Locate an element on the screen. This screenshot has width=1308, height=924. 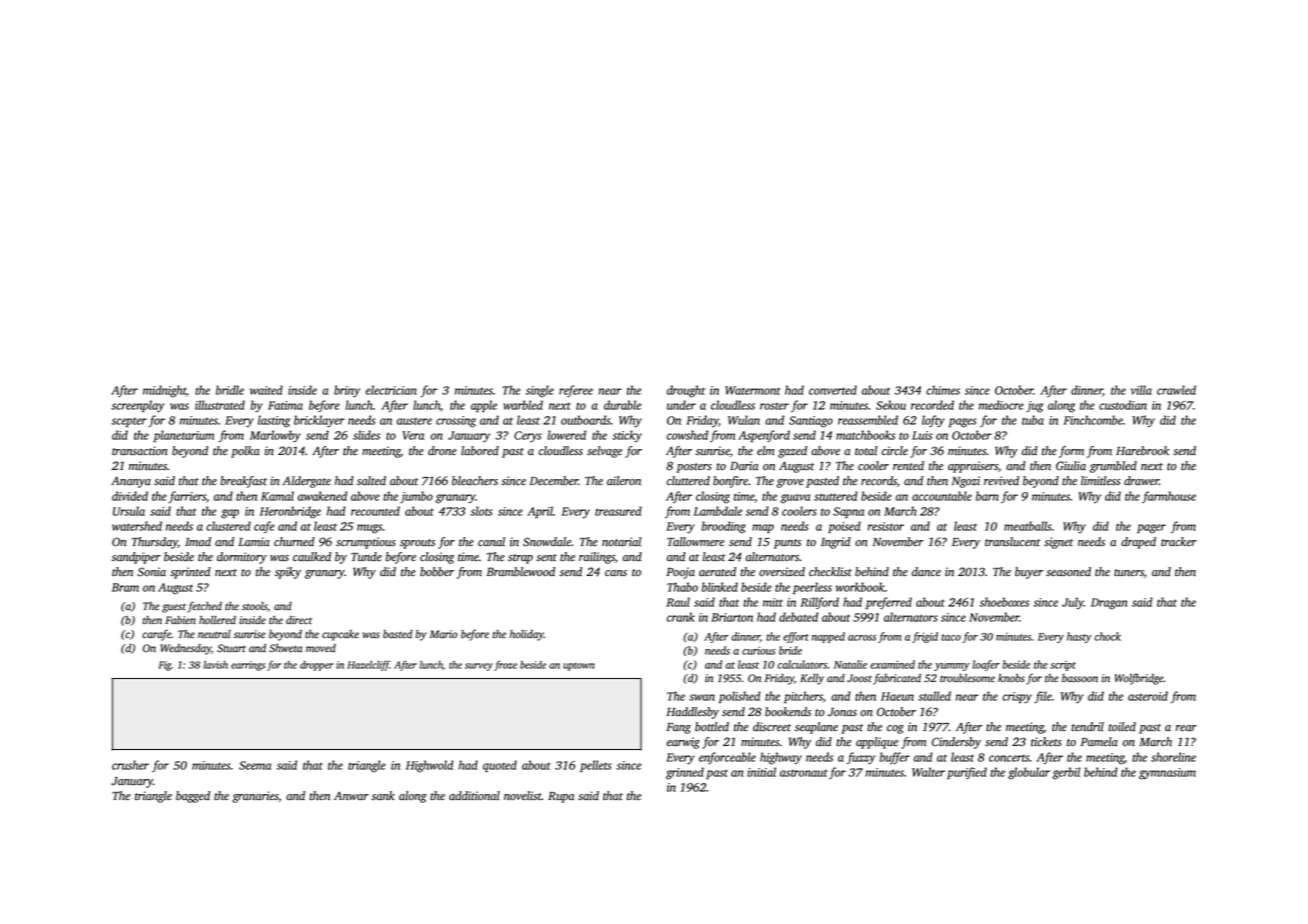
buyer is located at coordinates (1029, 573).
